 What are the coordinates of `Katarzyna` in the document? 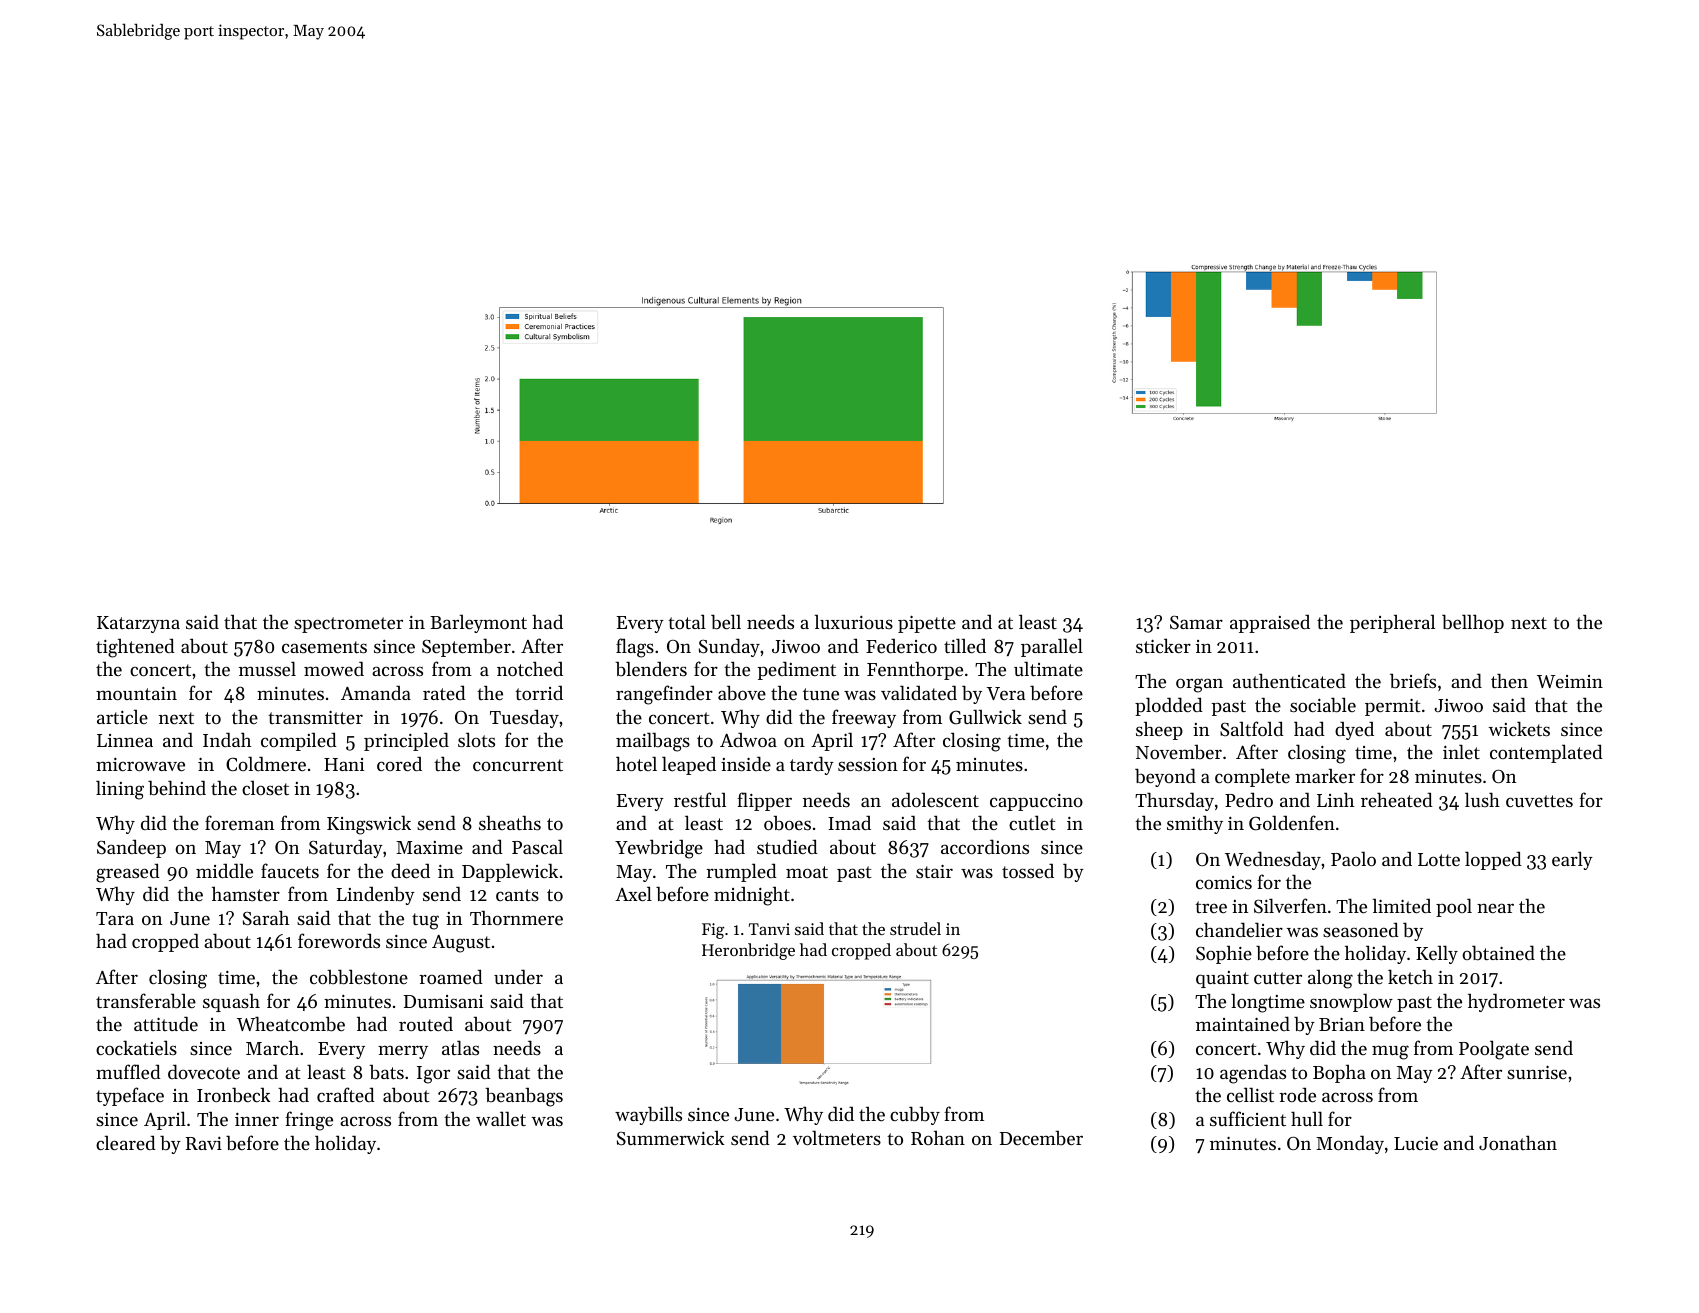 It's located at (138, 624).
